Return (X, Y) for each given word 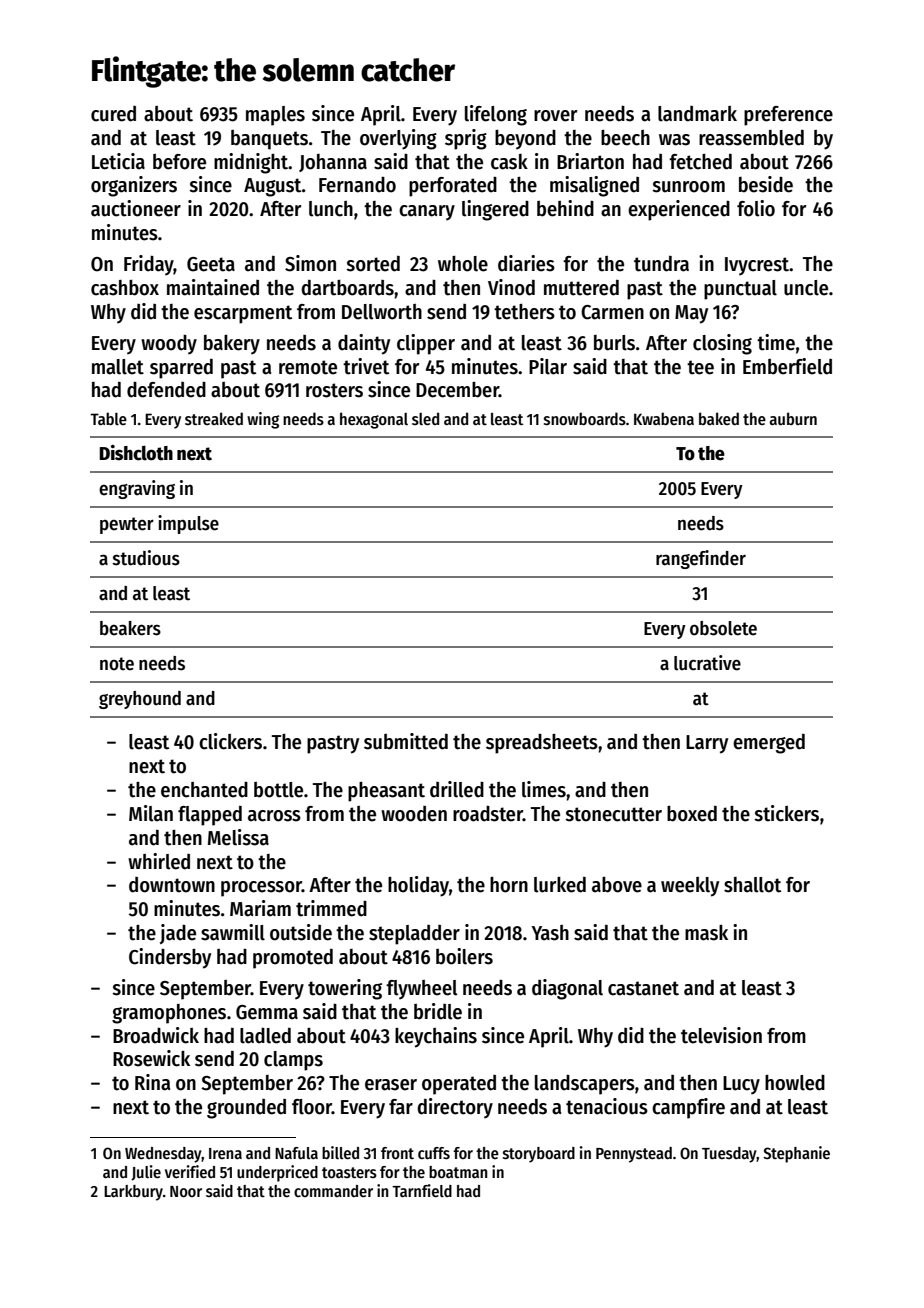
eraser (391, 1085)
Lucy (741, 1085)
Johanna (333, 163)
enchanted (204, 790)
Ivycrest (757, 266)
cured (113, 114)
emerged (769, 744)
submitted (406, 741)
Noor (186, 1191)
